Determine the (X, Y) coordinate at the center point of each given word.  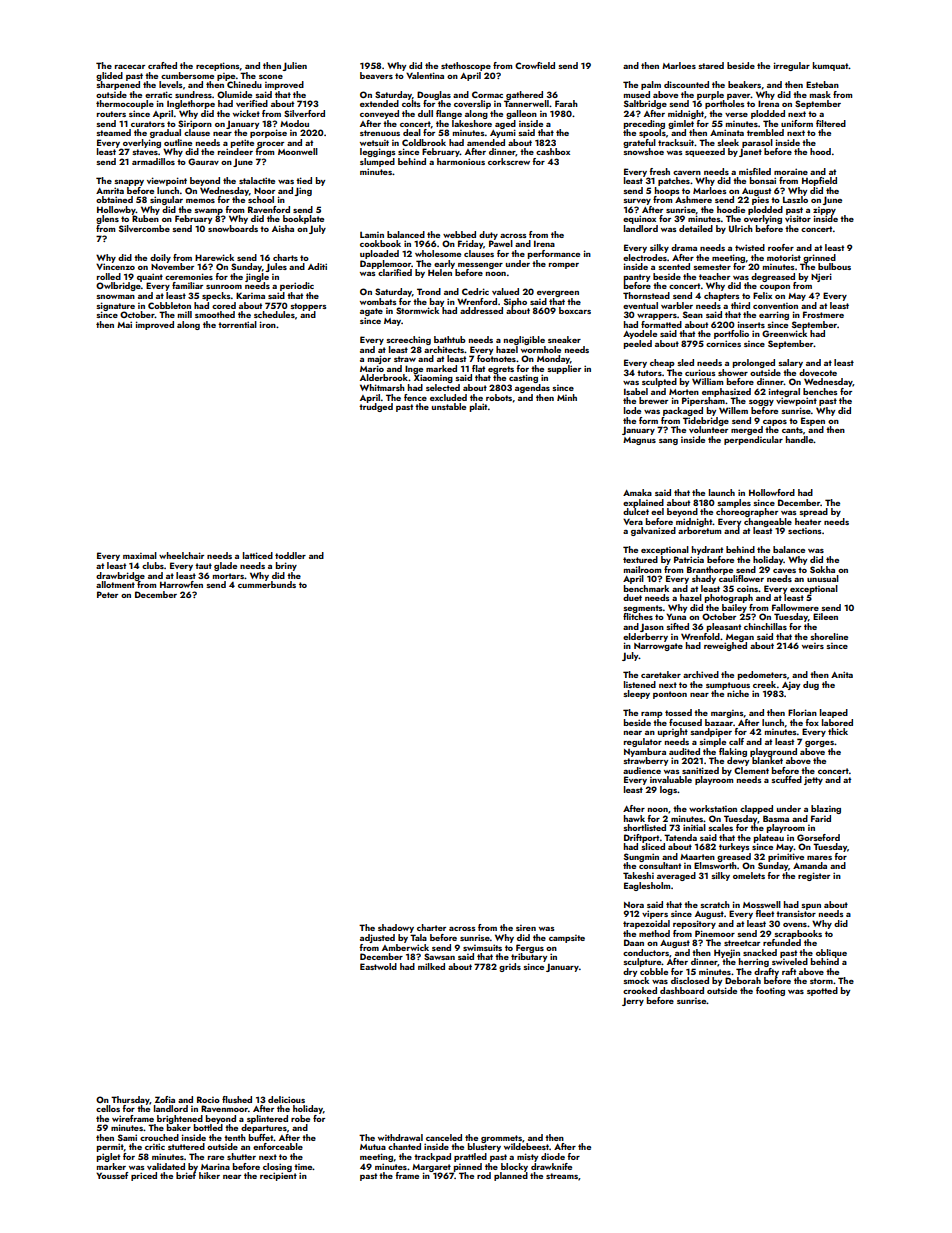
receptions (217, 66)
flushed (237, 1099)
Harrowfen (181, 584)
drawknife (551, 1166)
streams (562, 1176)
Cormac (487, 94)
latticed (258, 555)
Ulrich (741, 228)
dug (811, 685)
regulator (643, 742)
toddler (290, 555)
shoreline (829, 636)
